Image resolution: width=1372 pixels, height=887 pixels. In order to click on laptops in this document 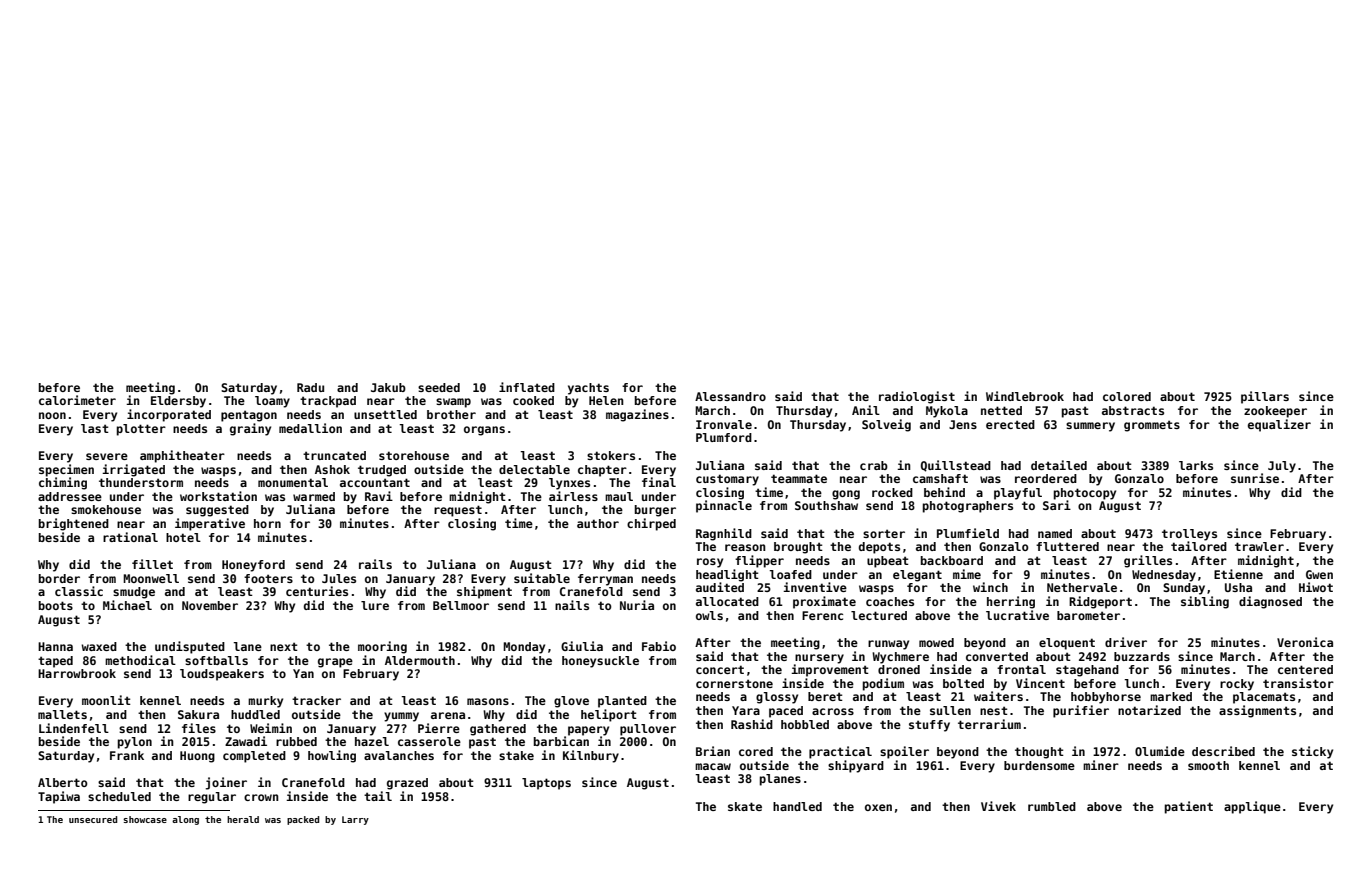, I will do `click(546, 784)`.
